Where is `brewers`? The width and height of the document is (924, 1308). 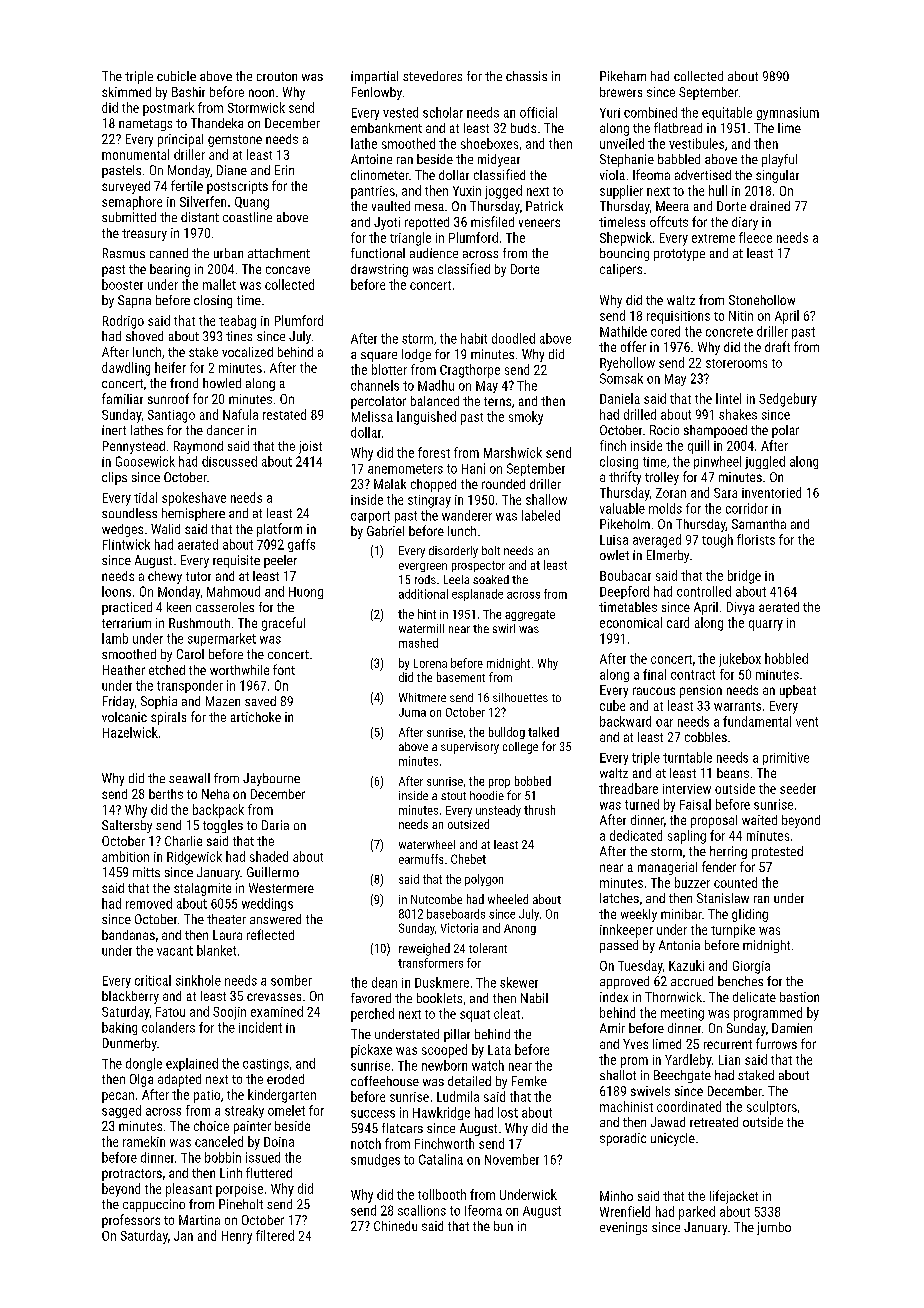 brewers is located at coordinates (621, 92).
